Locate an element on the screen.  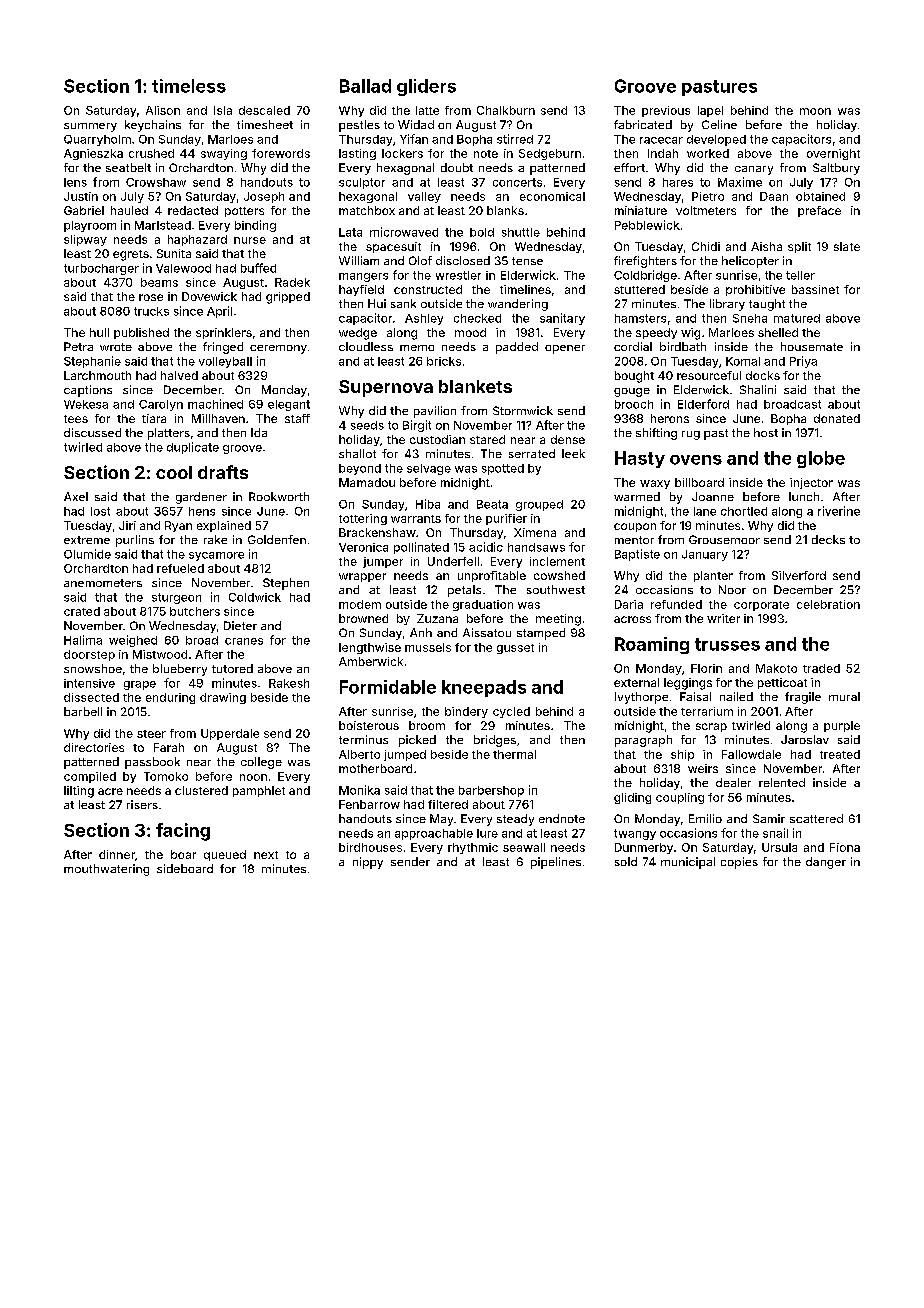
summery is located at coordinates (90, 127).
